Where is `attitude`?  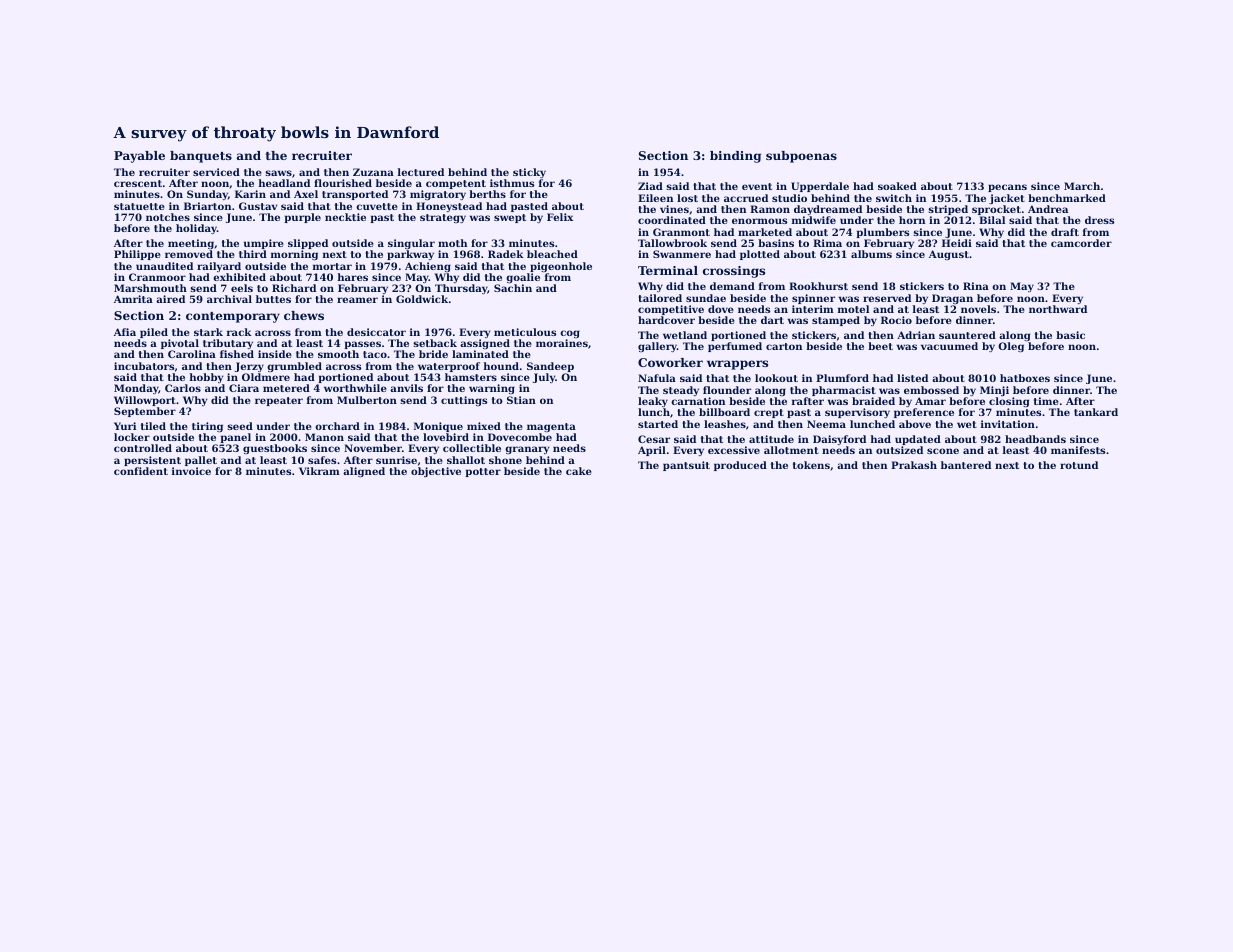 attitude is located at coordinates (771, 439).
